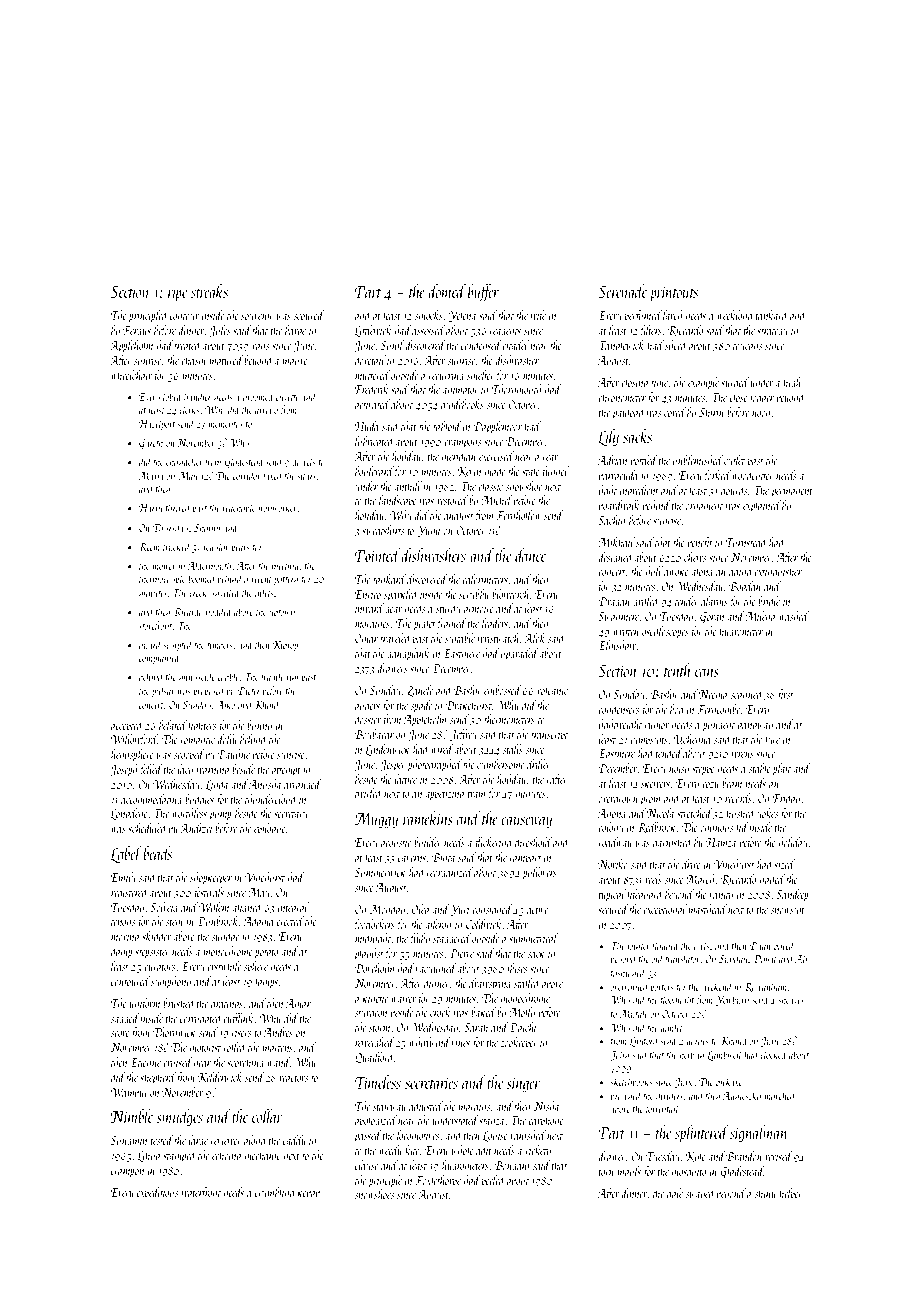 This screenshot has width=924, height=1308. Describe the element at coordinates (447, 291) in the screenshot. I see `domed` at that location.
